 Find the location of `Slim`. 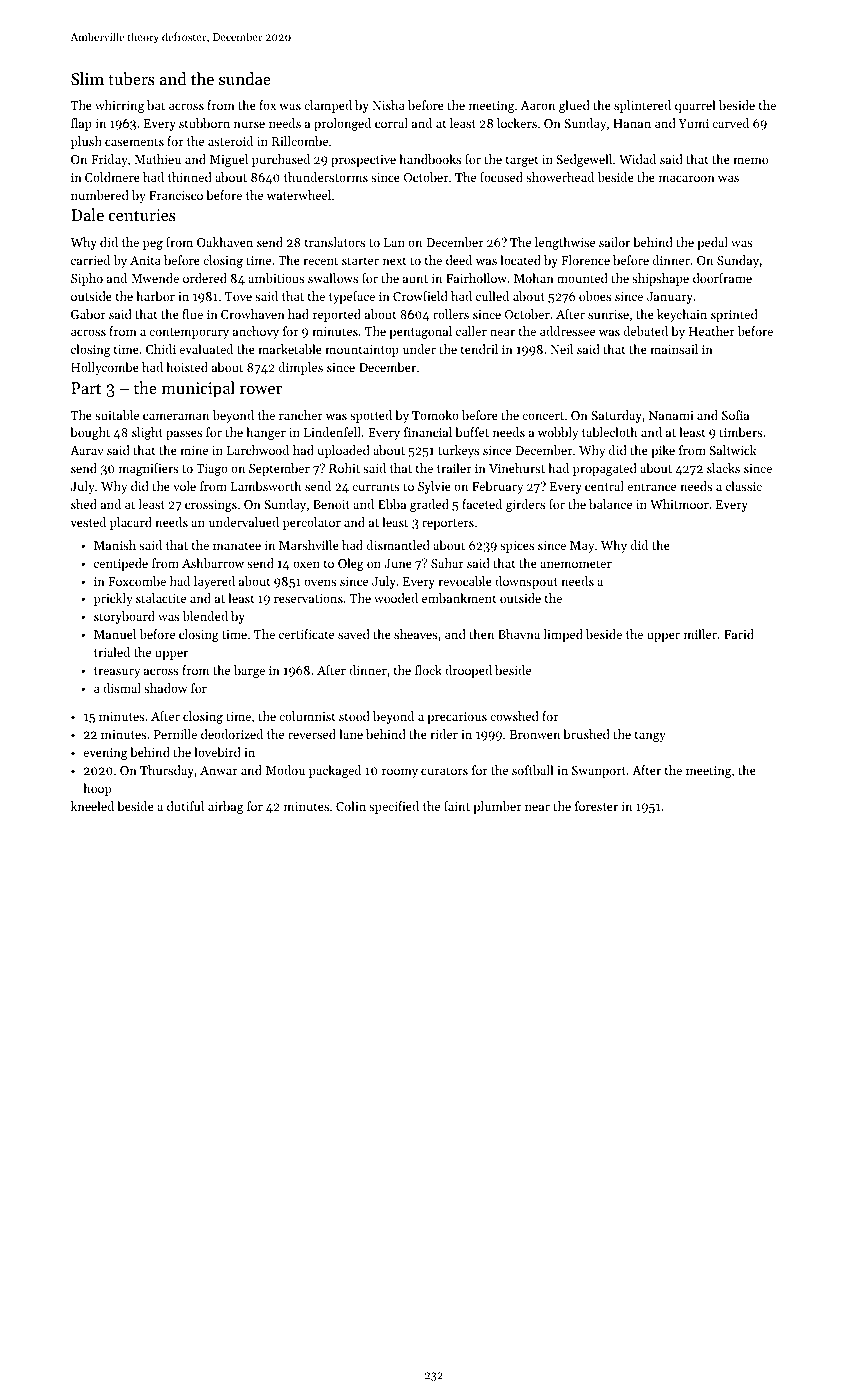

Slim is located at coordinates (87, 78).
